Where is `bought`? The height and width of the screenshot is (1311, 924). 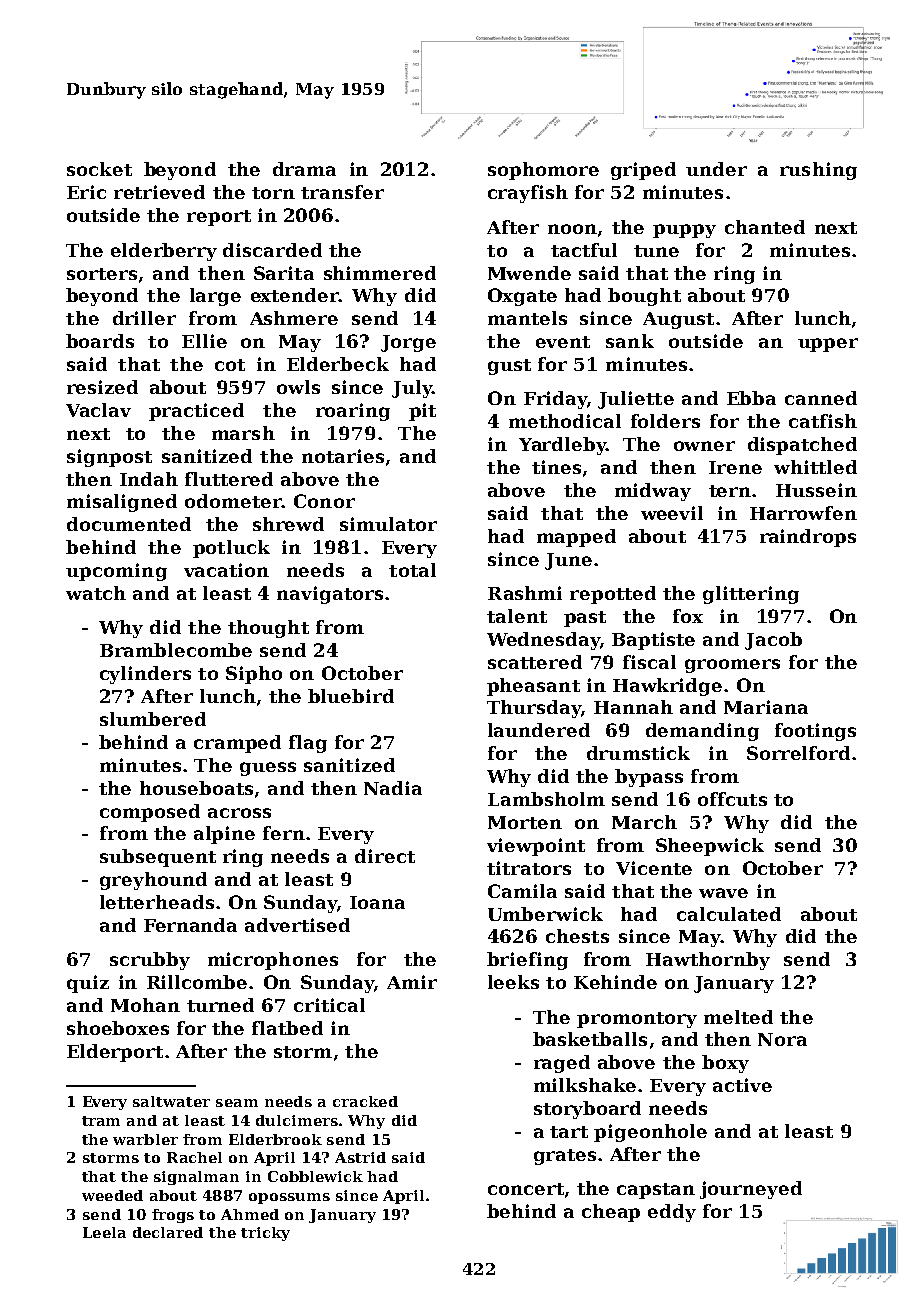 bought is located at coordinates (644, 297).
